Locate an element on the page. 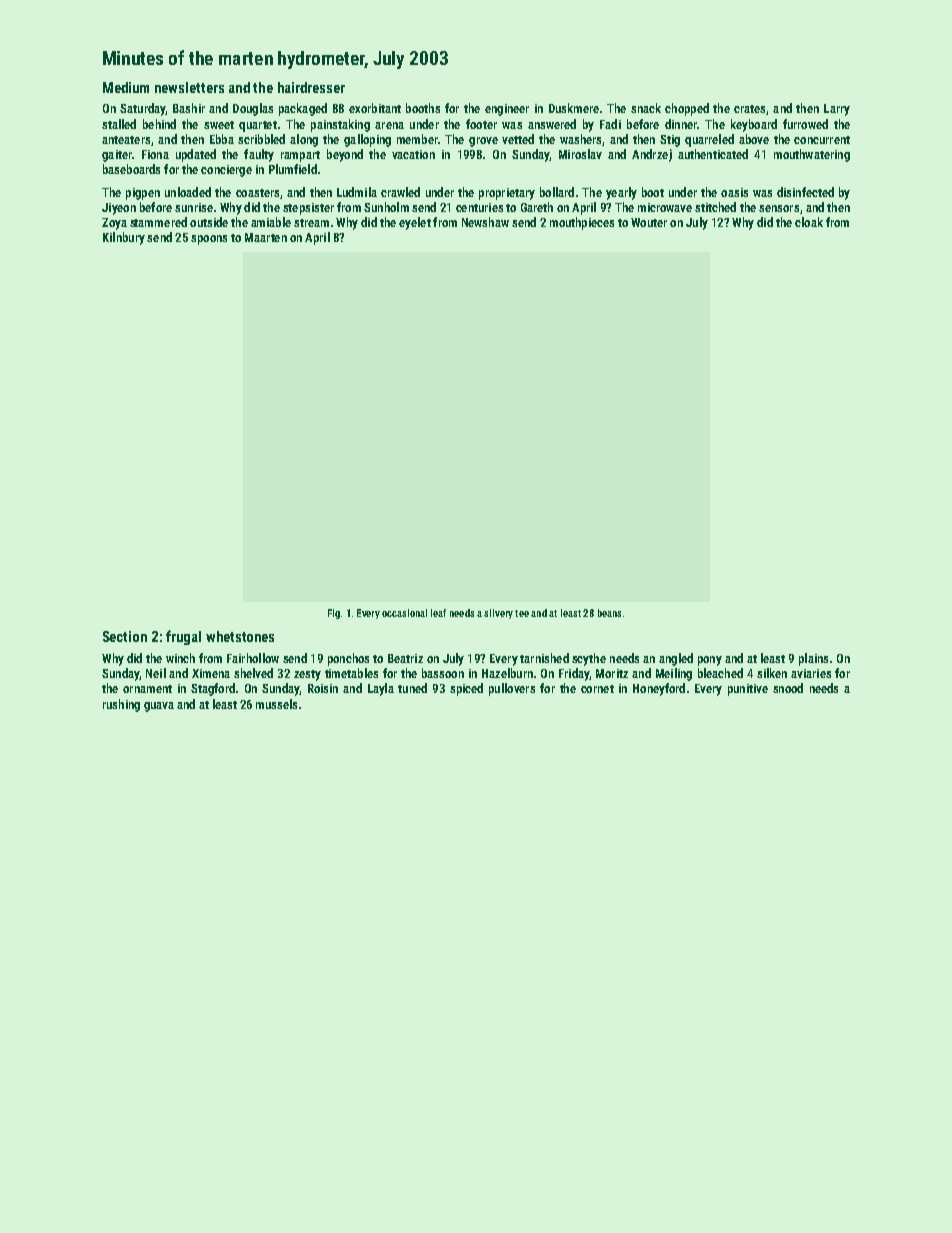 This page has width=952, height=1233. snood is located at coordinates (788, 688).
